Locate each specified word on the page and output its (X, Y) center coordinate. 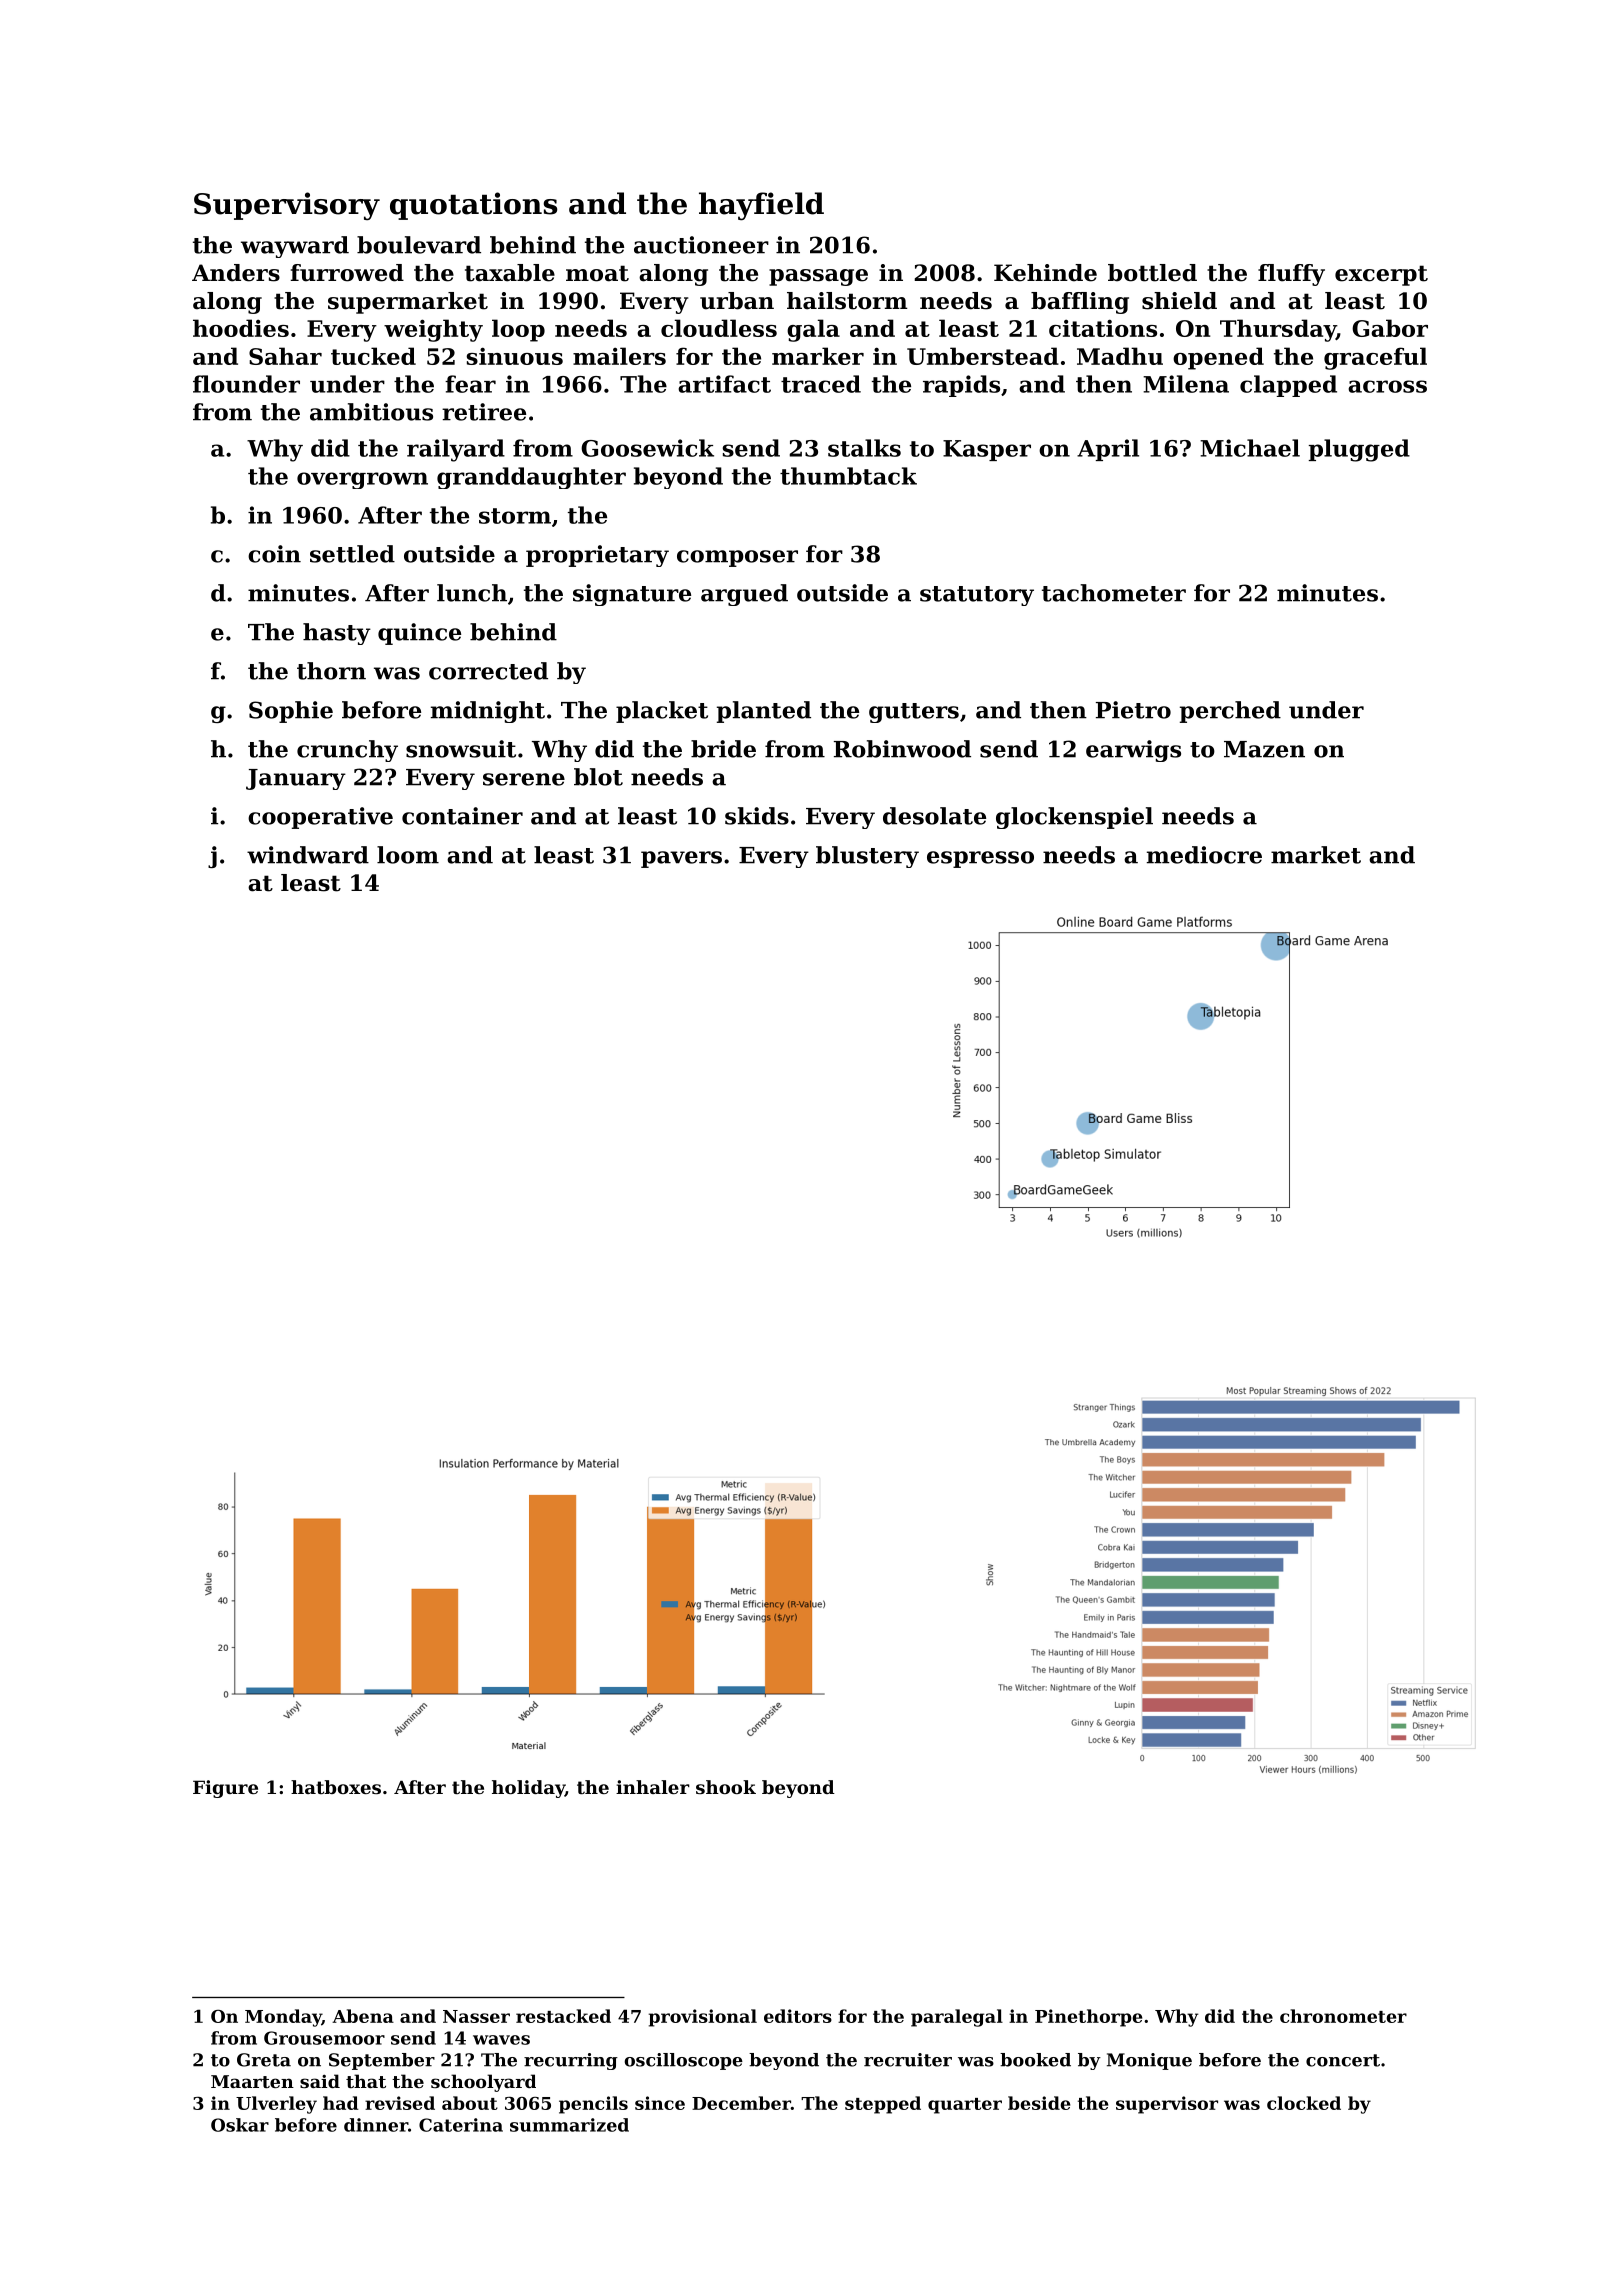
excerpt (1381, 275)
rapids (961, 386)
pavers (681, 859)
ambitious (371, 412)
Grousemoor (324, 2038)
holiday (528, 1789)
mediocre (1204, 855)
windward (308, 855)
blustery (867, 857)
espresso (980, 859)
